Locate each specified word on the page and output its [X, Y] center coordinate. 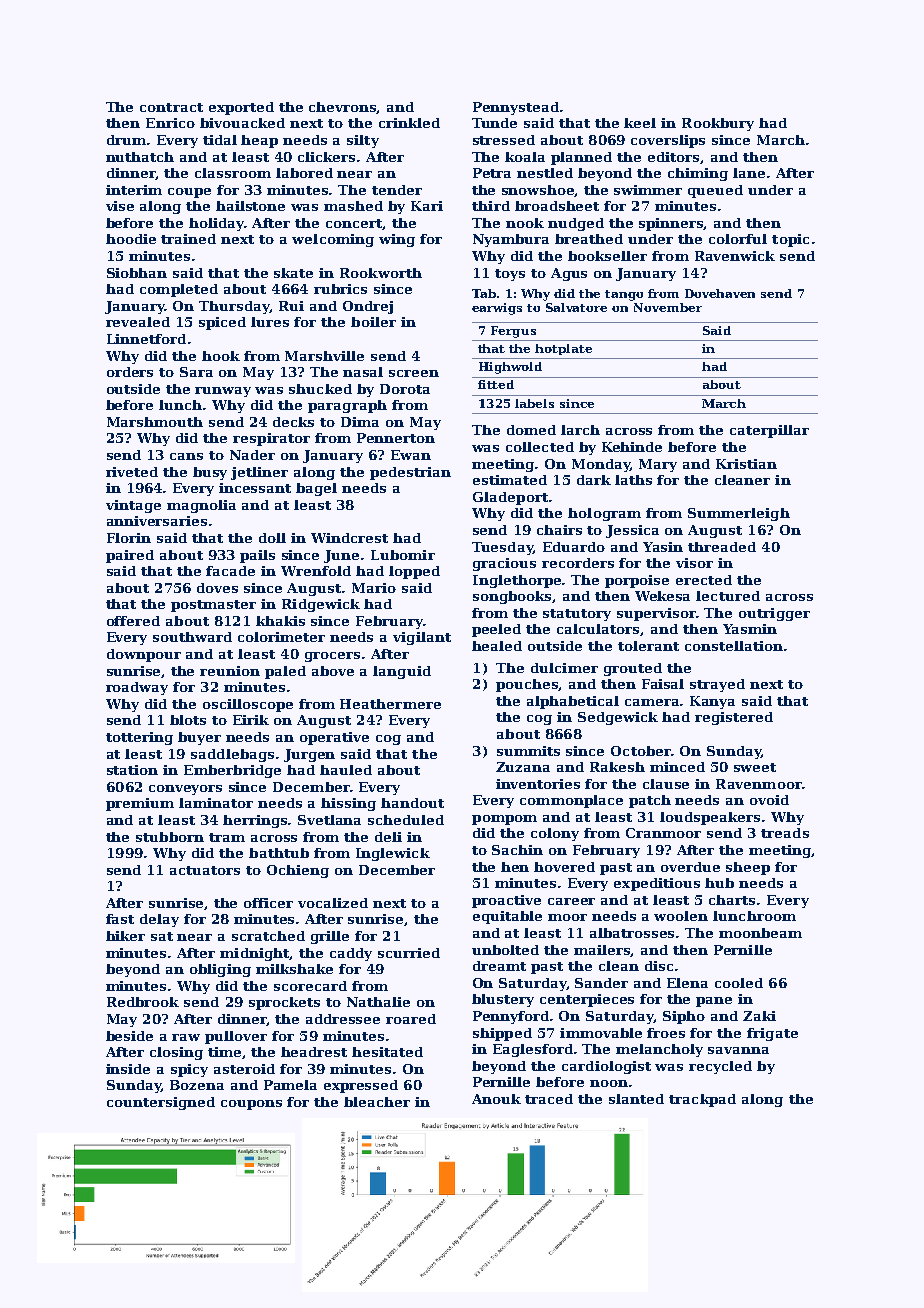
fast [120, 919]
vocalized [333, 903]
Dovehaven [720, 293]
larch [580, 430]
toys [510, 275]
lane [749, 173]
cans [186, 456]
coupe [189, 193]
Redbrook [143, 1002]
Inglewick [393, 854]
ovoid [769, 800]
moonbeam [760, 933]
